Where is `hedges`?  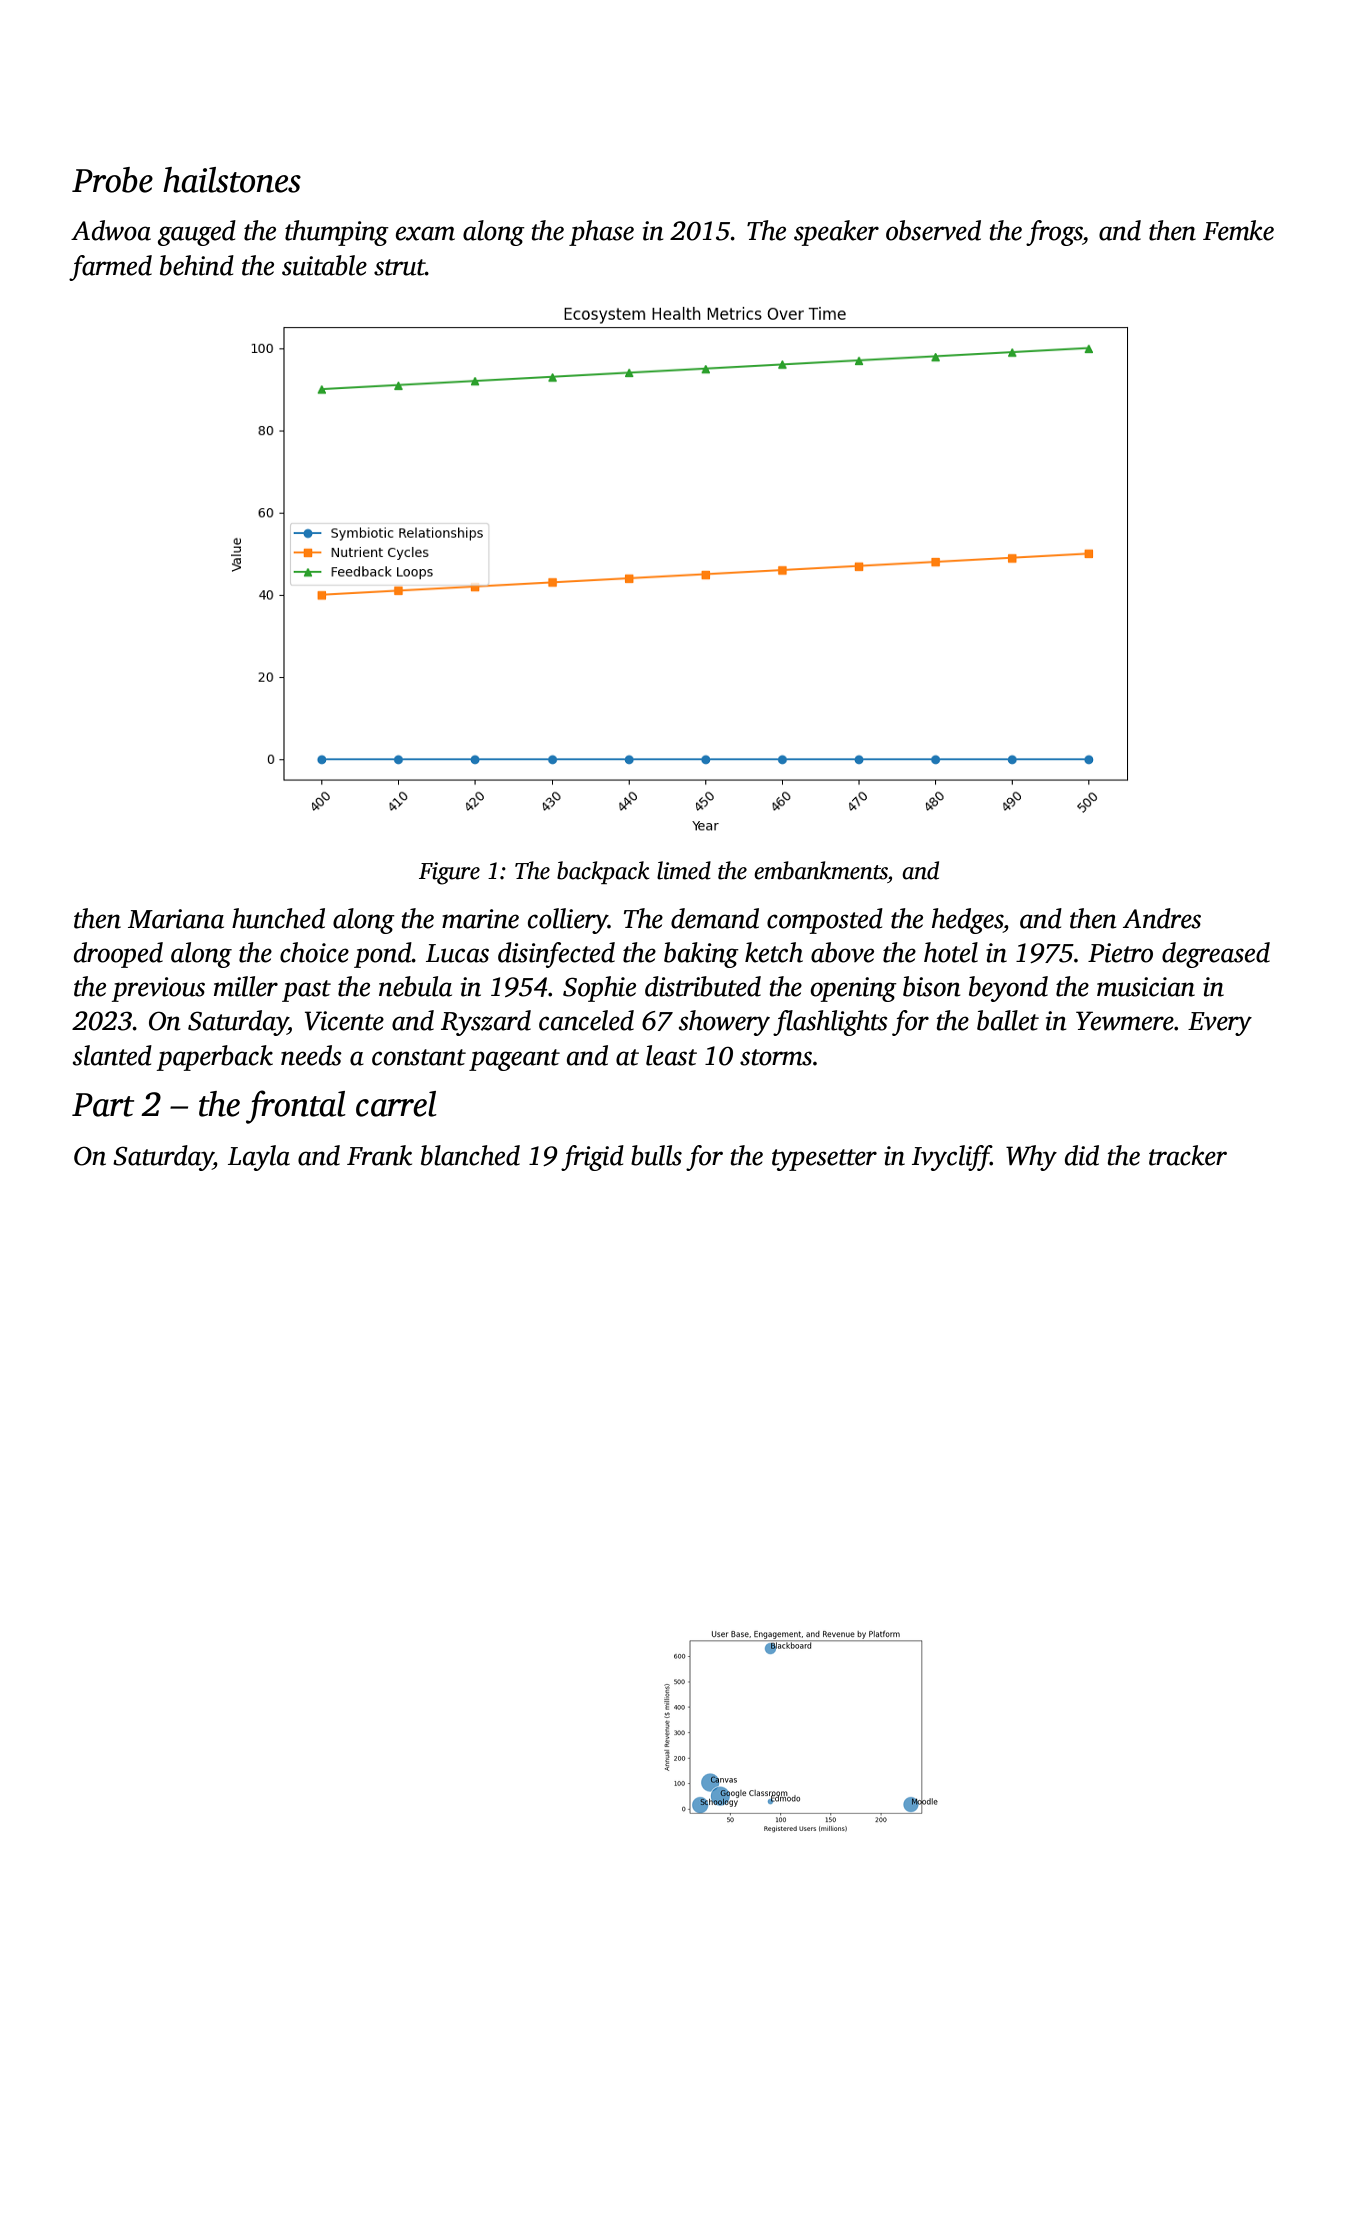
hedges is located at coordinates (967, 921).
